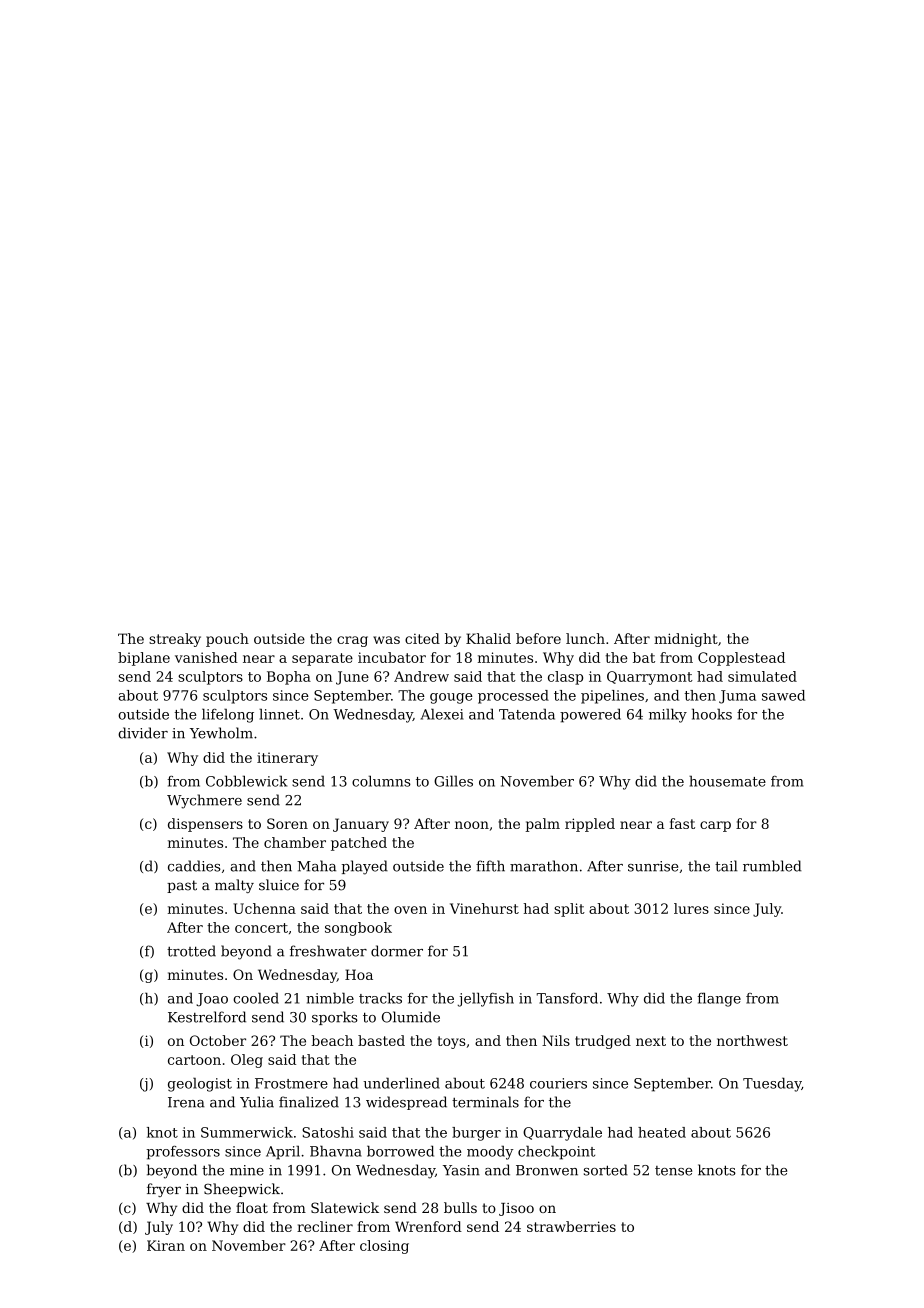 Image resolution: width=924 pixels, height=1308 pixels. I want to click on Yewholm, so click(221, 733).
